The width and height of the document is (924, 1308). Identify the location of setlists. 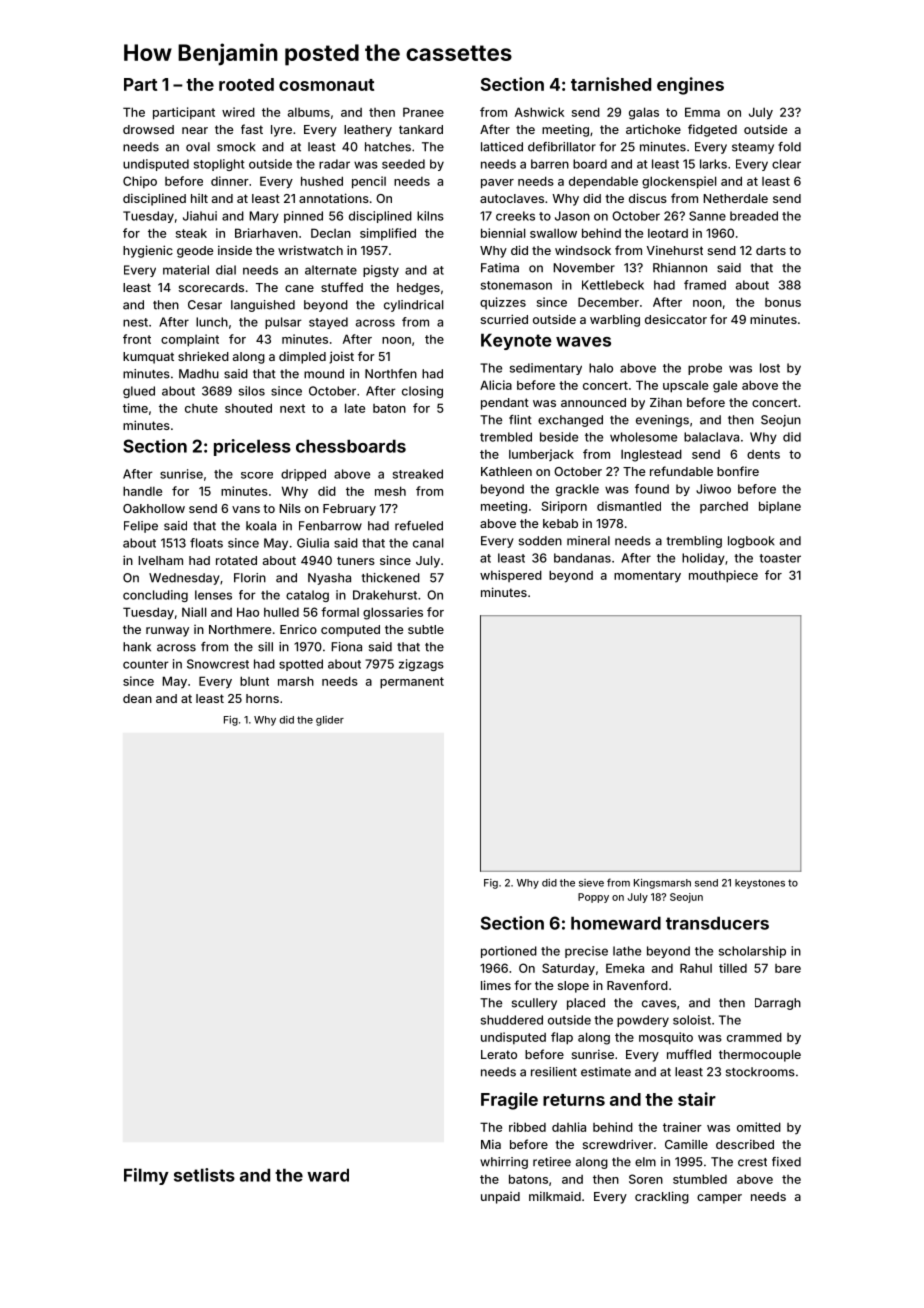
(204, 1175).
